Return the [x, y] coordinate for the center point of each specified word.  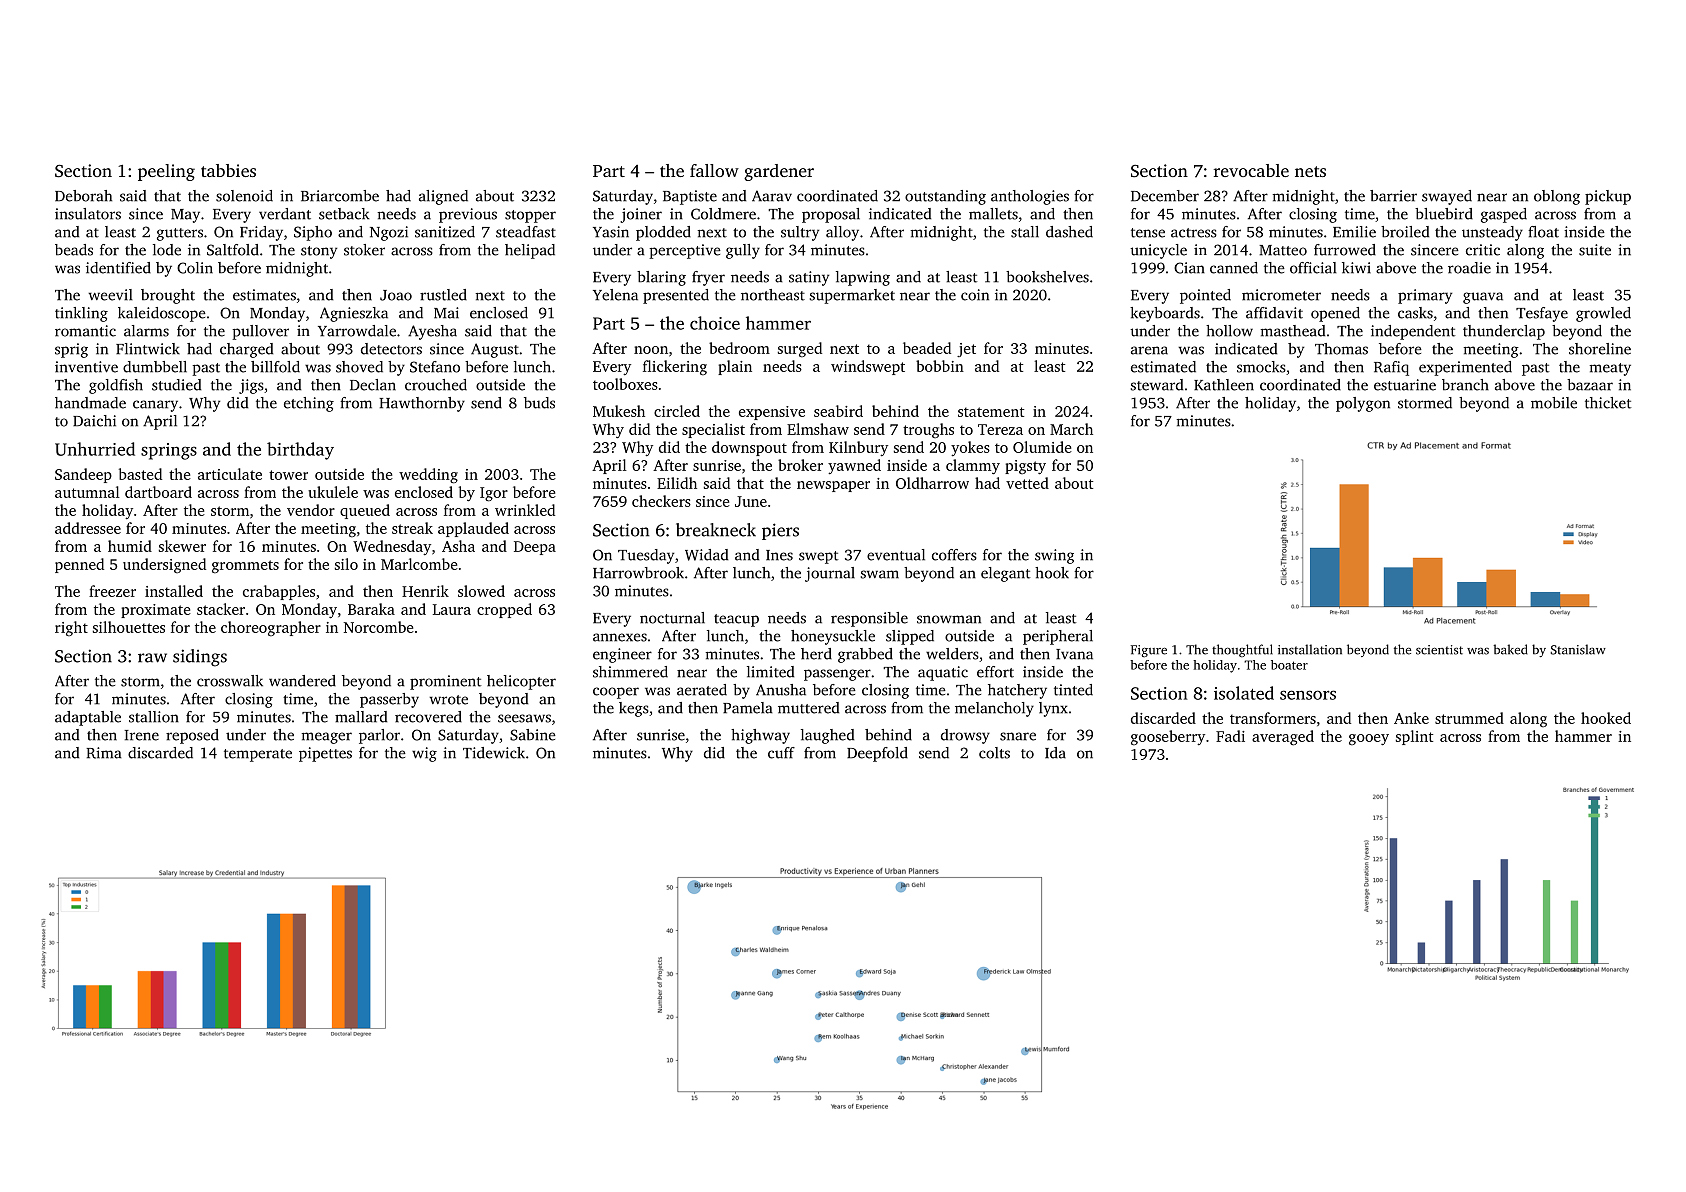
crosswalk [230, 681]
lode [167, 250]
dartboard [158, 492]
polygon [1363, 404]
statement [991, 412]
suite [1595, 250]
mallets [993, 214]
